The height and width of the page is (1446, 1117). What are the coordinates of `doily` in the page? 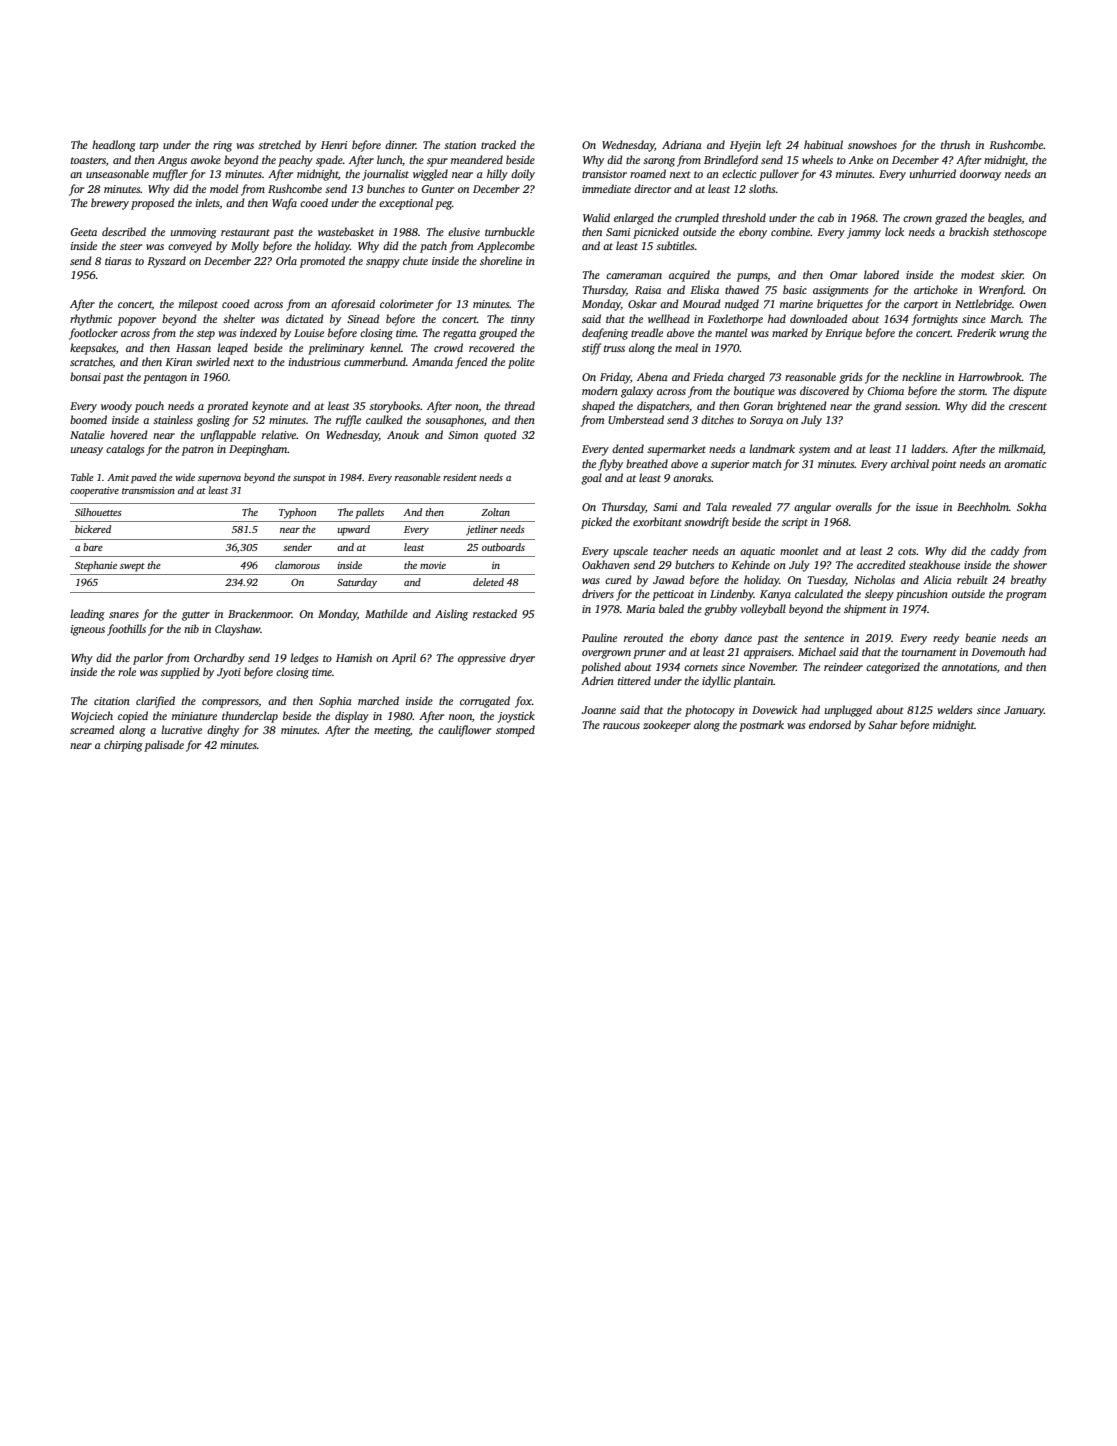 It's located at (523, 175).
